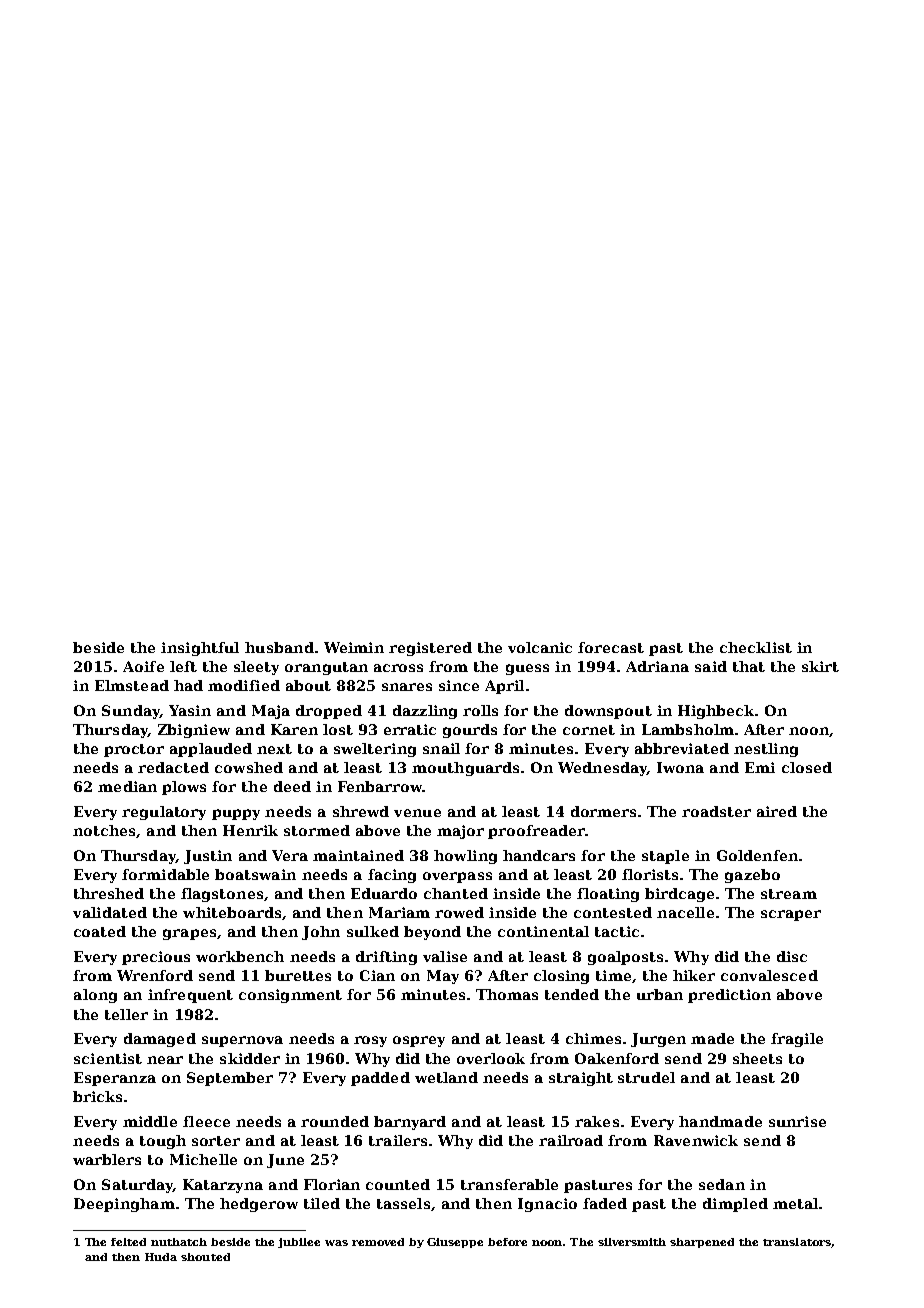  What do you see at coordinates (205, 1257) in the screenshot?
I see `shouted` at bounding box center [205, 1257].
